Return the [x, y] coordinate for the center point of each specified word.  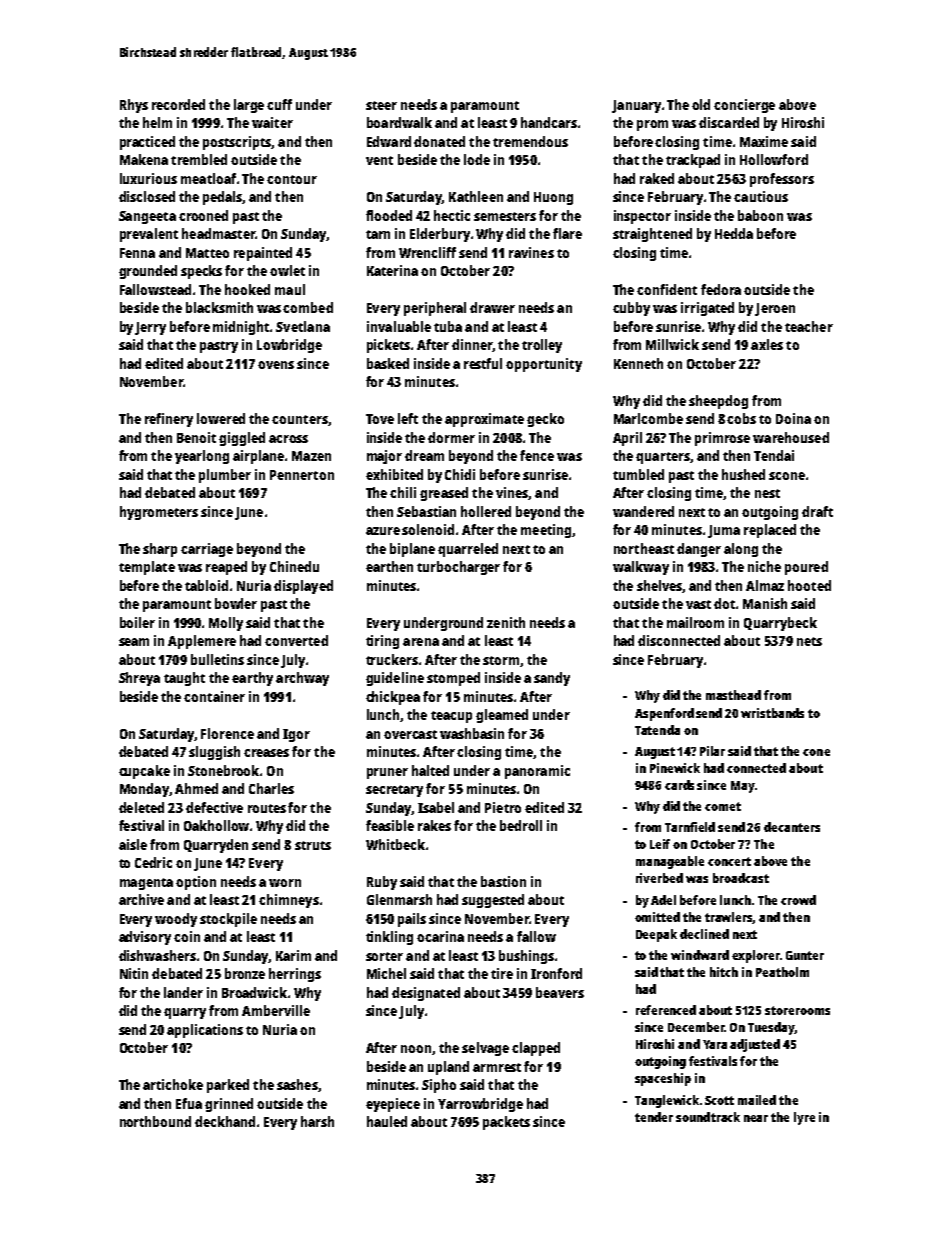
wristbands [772, 713]
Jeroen [775, 309]
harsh [317, 1121]
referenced [666, 1010]
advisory [145, 938]
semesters [505, 216]
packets [506, 1123]
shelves [660, 586]
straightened [652, 235]
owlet [287, 270]
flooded [389, 215]
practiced [147, 143]
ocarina [440, 936]
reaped [226, 568]
